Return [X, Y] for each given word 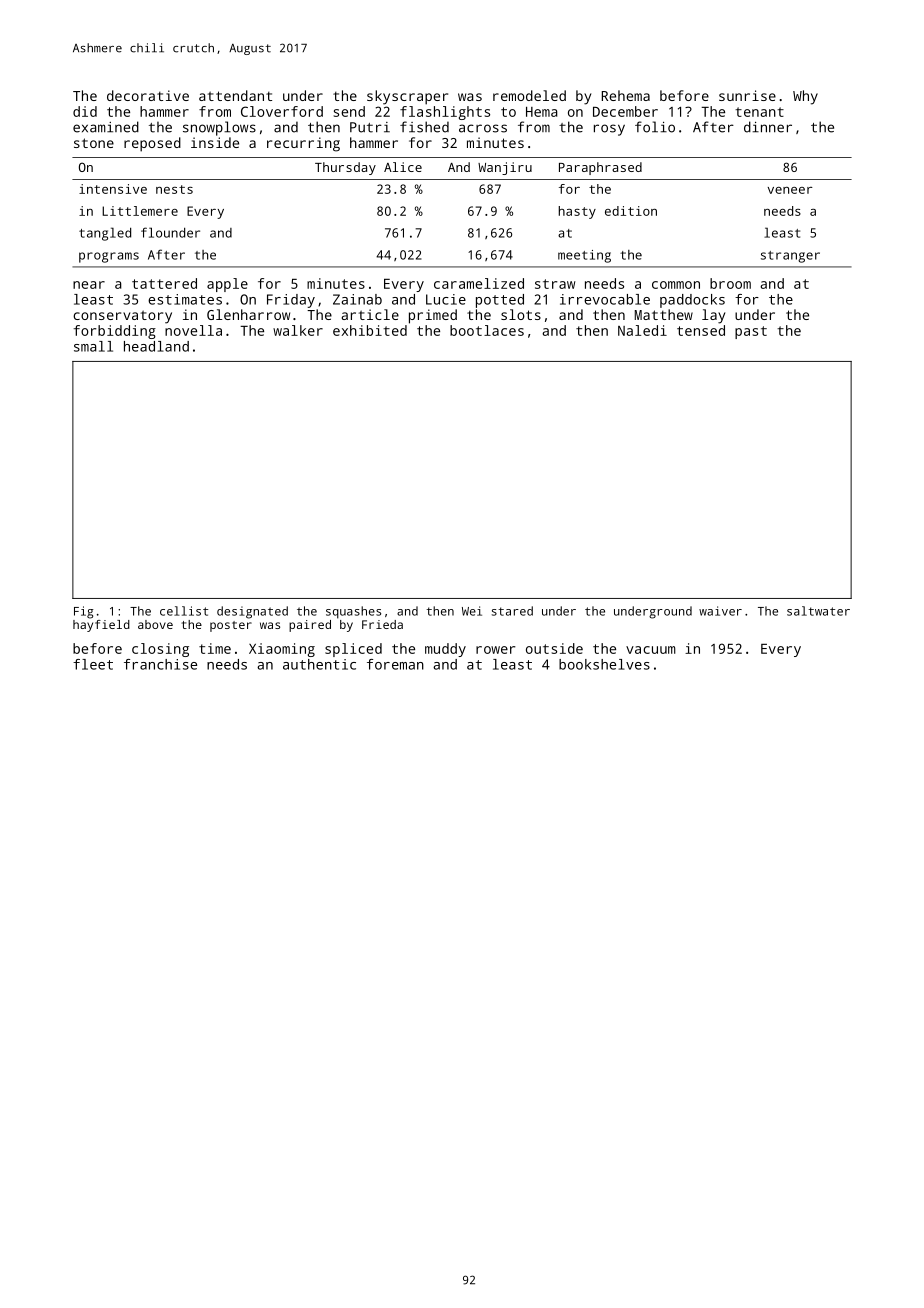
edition [631, 211]
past [751, 332]
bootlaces [487, 330]
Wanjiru [505, 168]
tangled [105, 234]
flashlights [445, 113]
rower [496, 650]
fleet [93, 664]
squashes [353, 612]
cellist [184, 611]
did [85, 111]
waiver [720, 611]
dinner [768, 127]
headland [156, 346]
